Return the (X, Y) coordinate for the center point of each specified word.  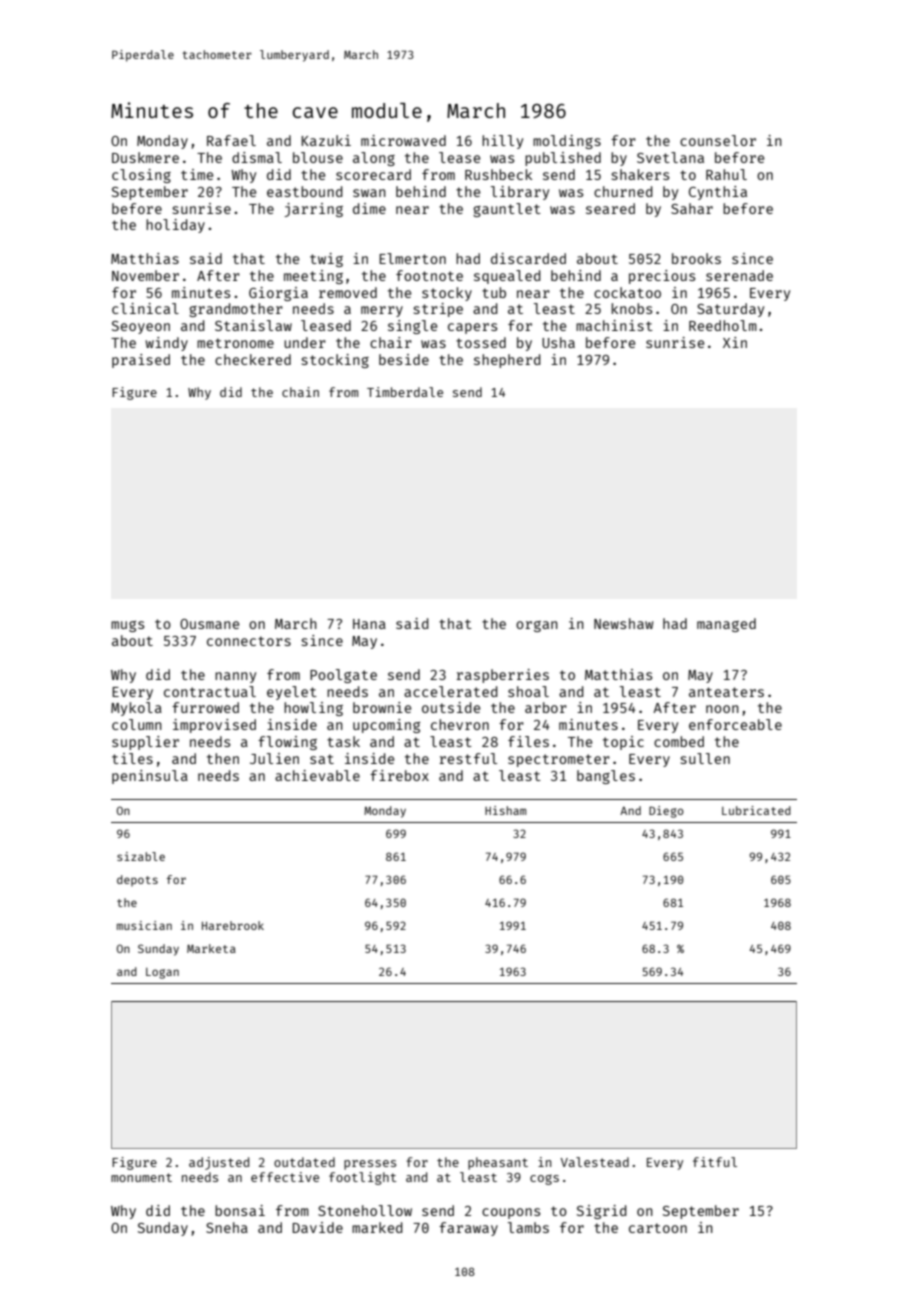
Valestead (594, 1162)
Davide (318, 1227)
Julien (274, 758)
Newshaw (624, 623)
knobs (631, 308)
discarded (528, 258)
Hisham (505, 810)
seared (610, 208)
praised (141, 361)
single (412, 327)
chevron (460, 724)
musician (144, 925)
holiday (175, 226)
